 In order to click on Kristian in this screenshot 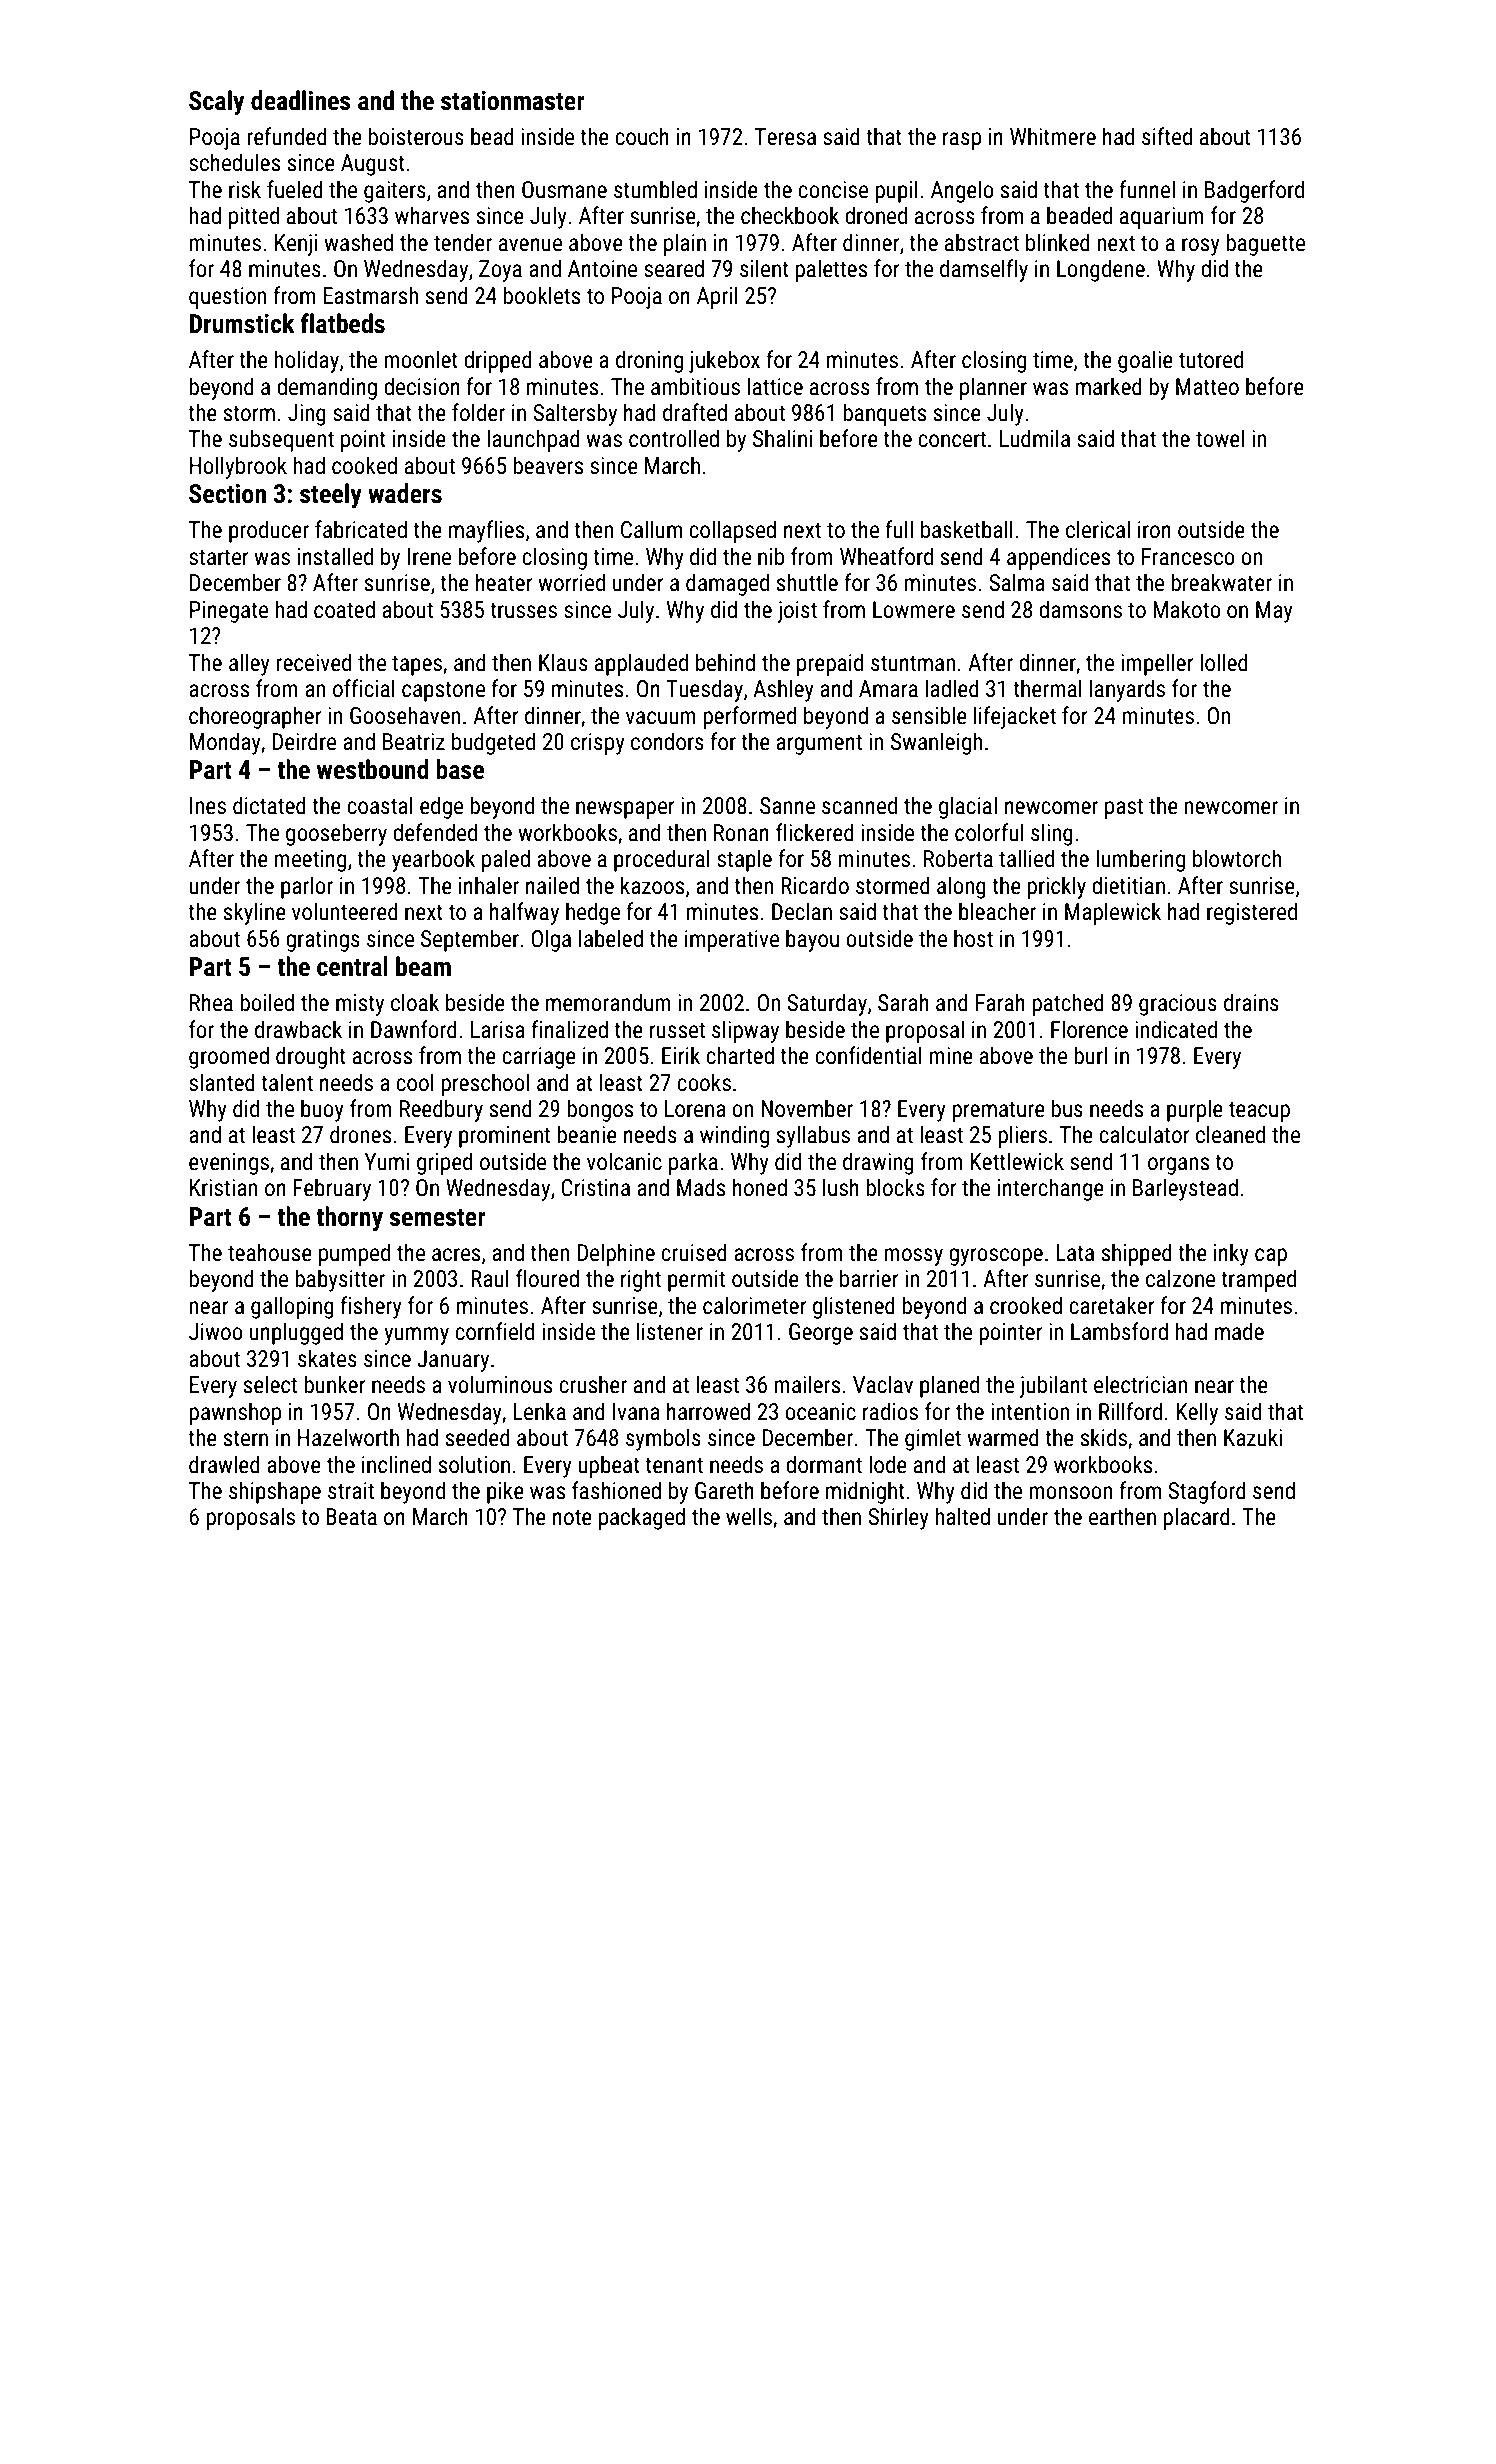, I will do `click(223, 1188)`.
